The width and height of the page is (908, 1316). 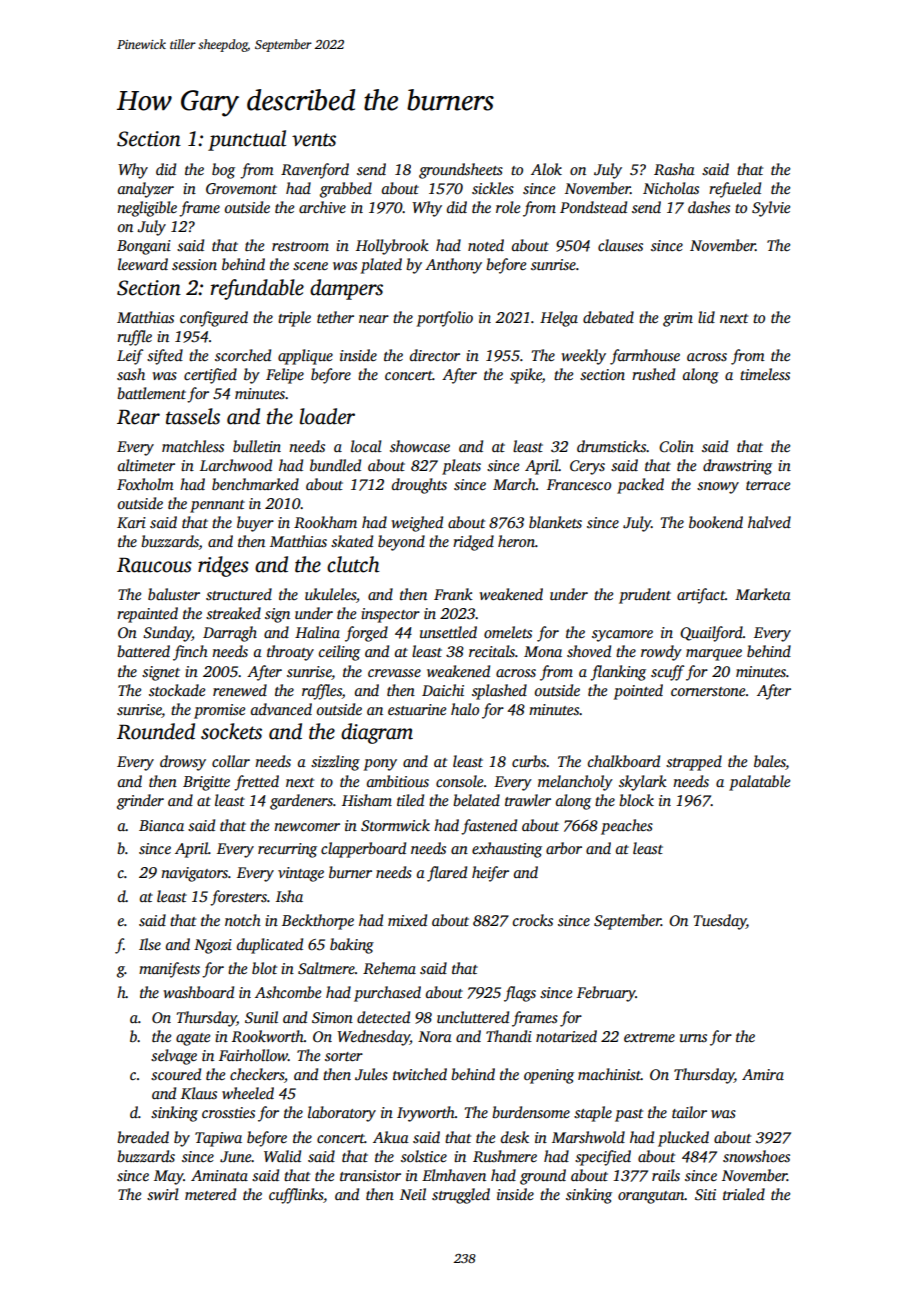 What do you see at coordinates (146, 190) in the page?
I see `analyzer` at bounding box center [146, 190].
